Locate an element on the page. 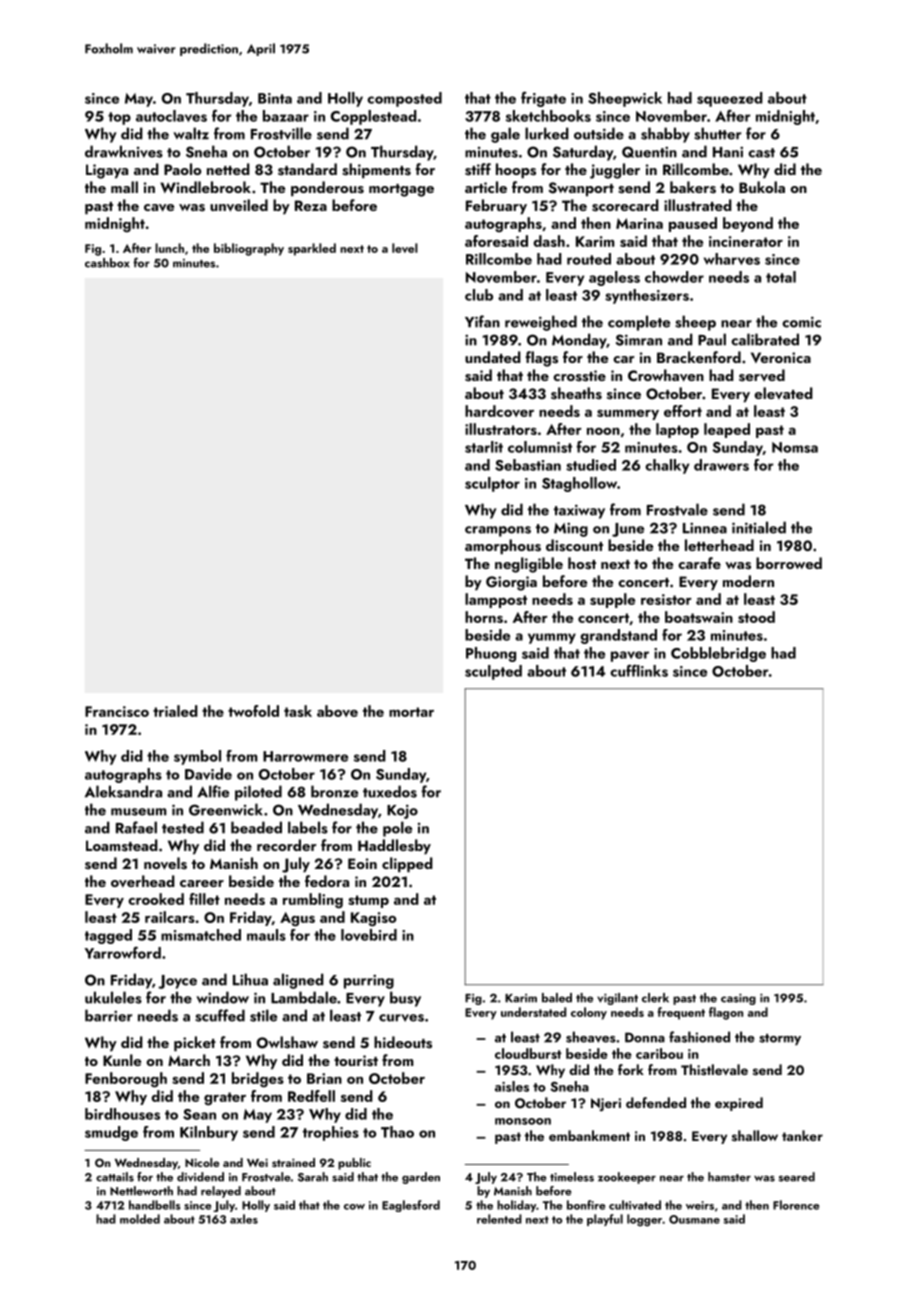 This document has height=1316, width=908. Kagiso is located at coordinates (373, 919).
